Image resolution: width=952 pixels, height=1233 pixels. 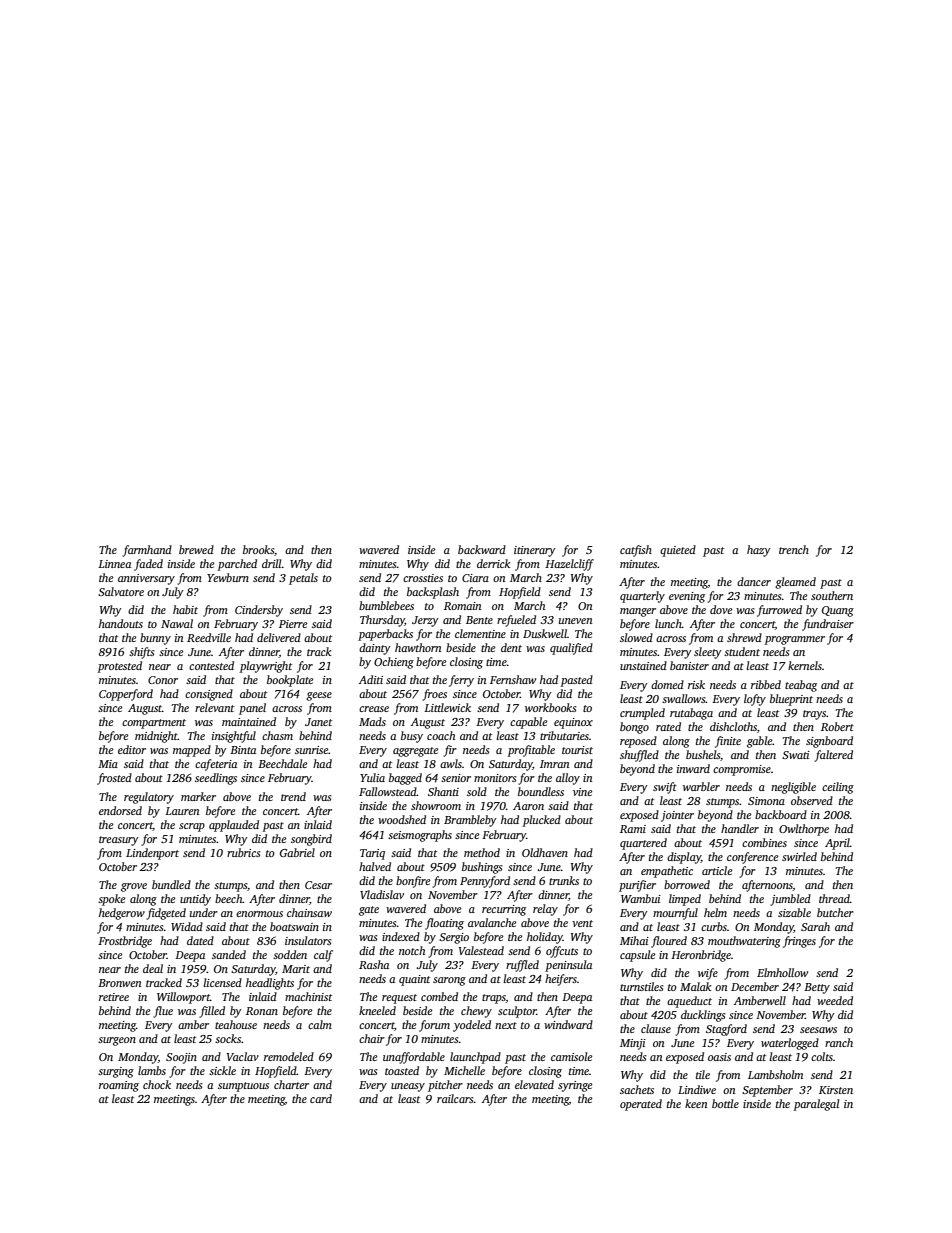 What do you see at coordinates (833, 756) in the screenshot?
I see `faltered` at bounding box center [833, 756].
